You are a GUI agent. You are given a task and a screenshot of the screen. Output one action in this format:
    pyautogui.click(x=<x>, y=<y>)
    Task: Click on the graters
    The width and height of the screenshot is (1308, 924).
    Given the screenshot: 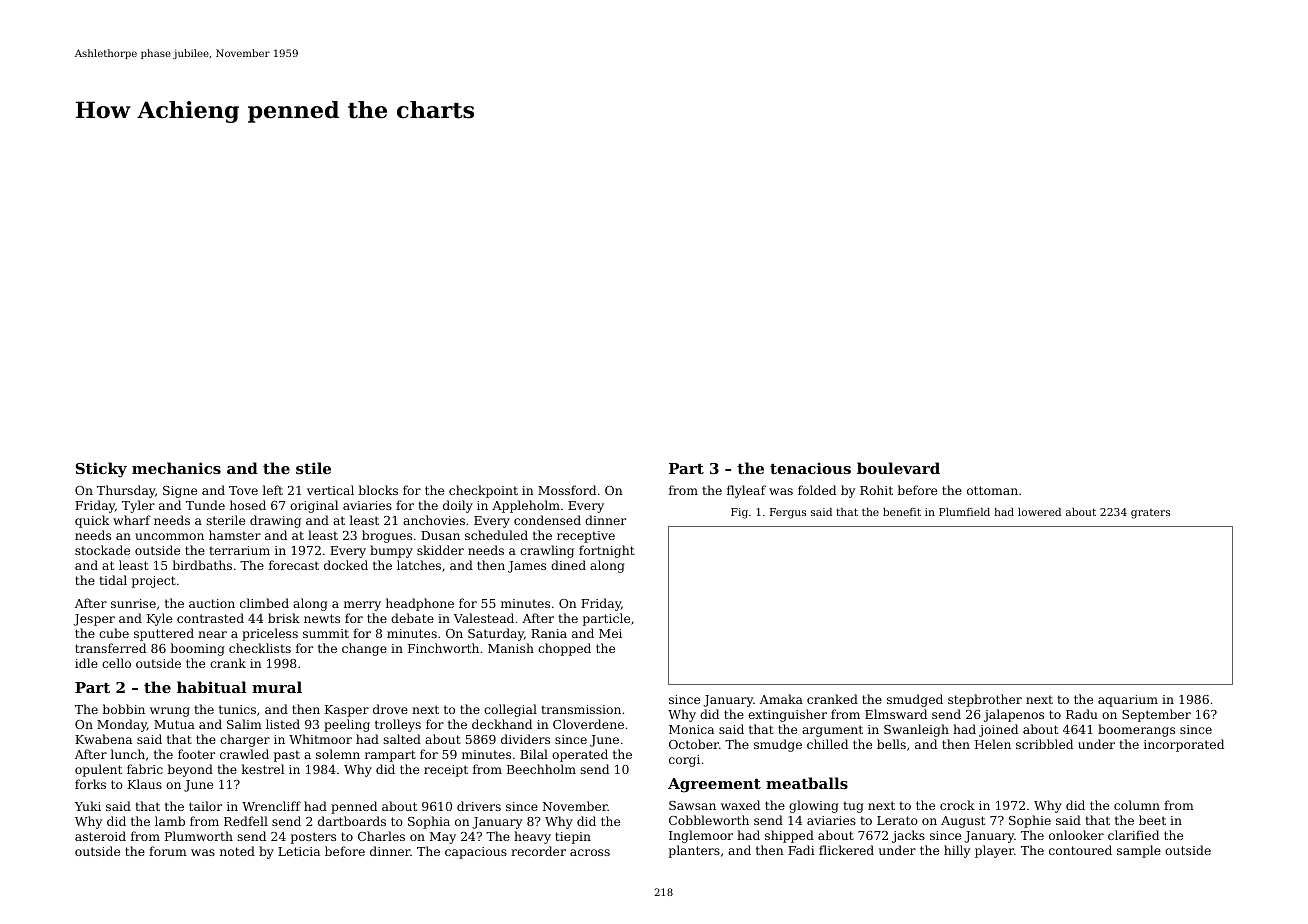 What is the action you would take?
    pyautogui.click(x=1150, y=514)
